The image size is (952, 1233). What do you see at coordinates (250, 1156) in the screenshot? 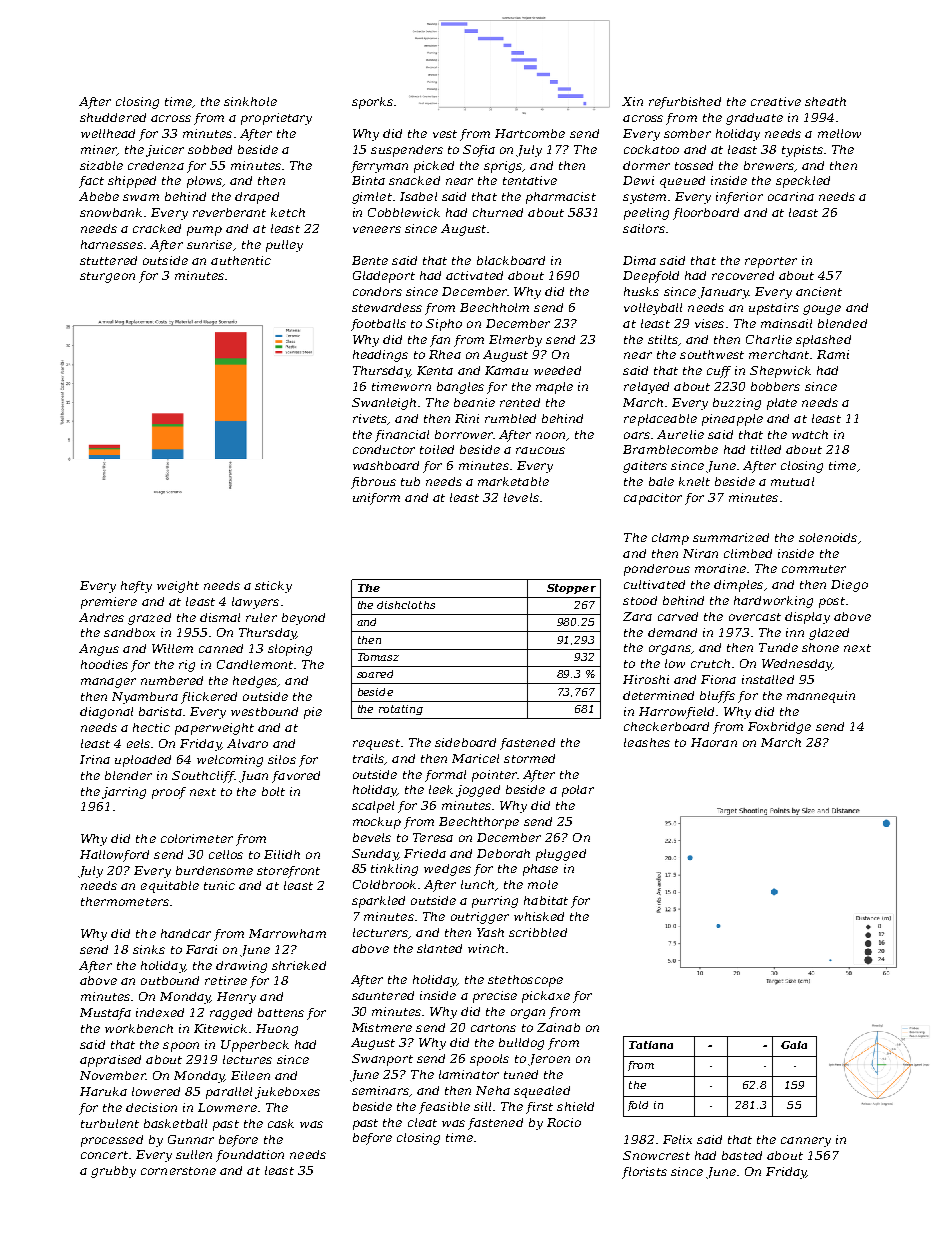
I see `foundation` at bounding box center [250, 1156].
